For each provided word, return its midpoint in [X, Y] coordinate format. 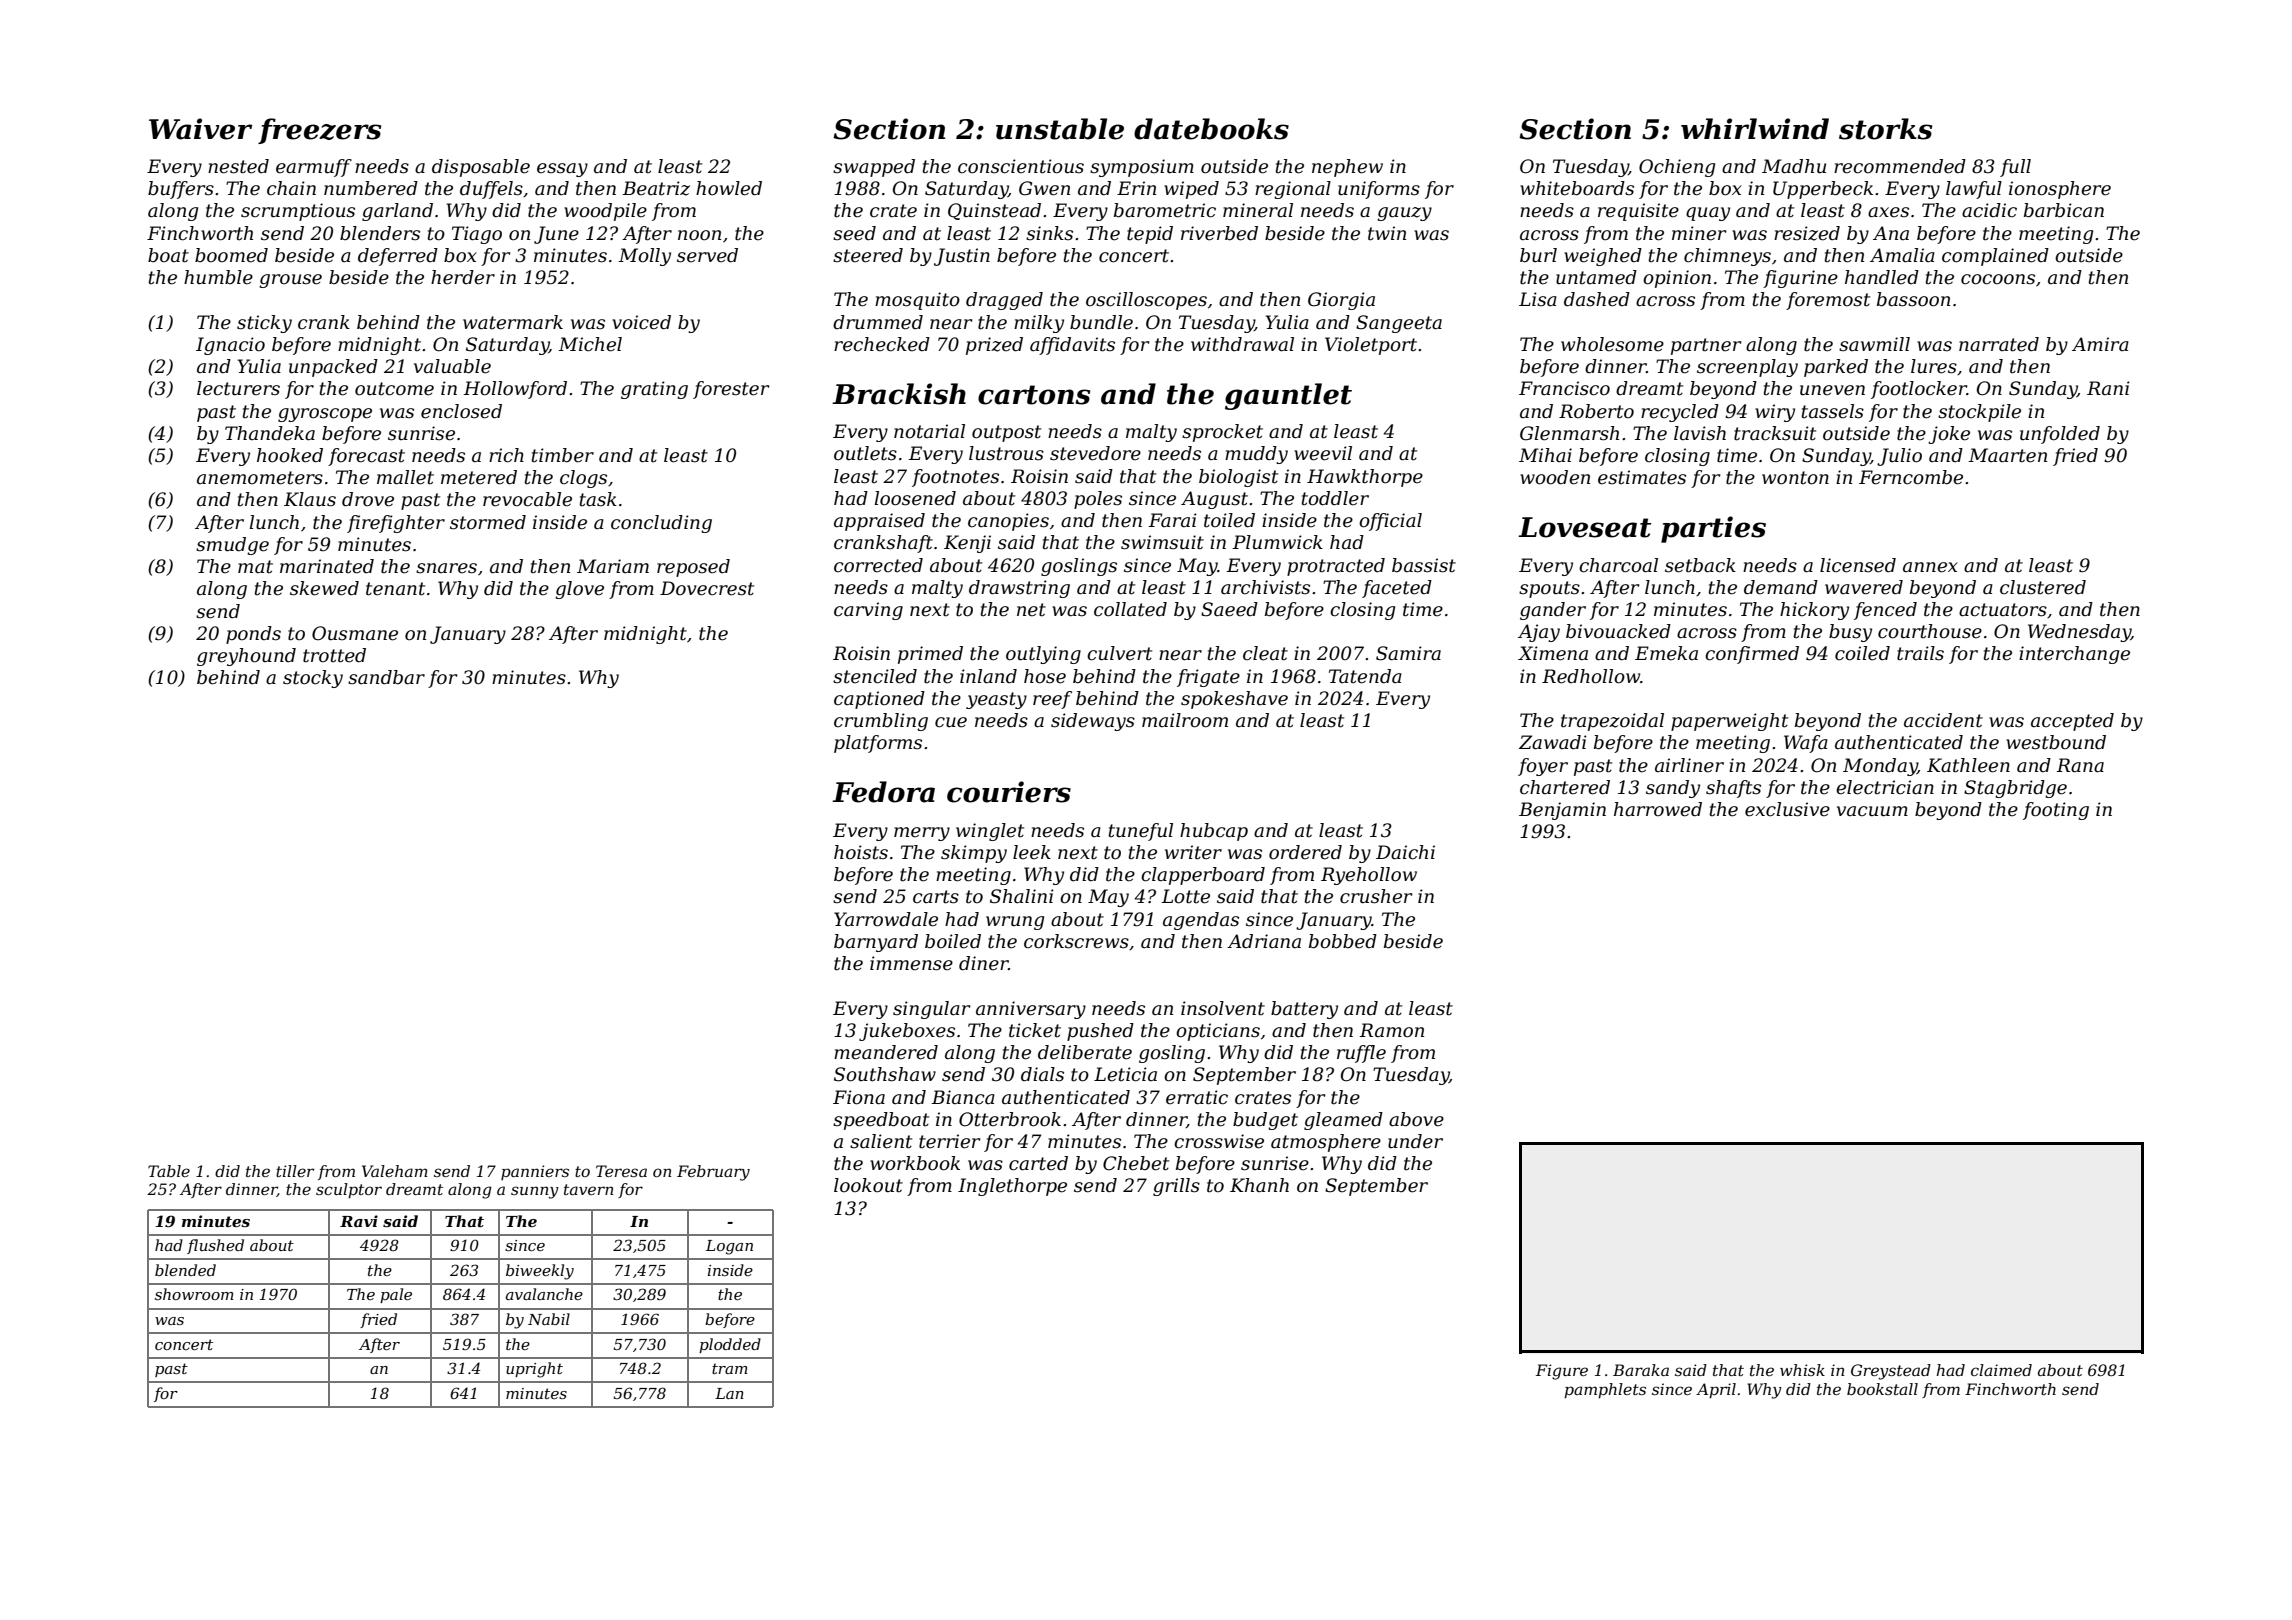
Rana [2080, 765]
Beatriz [656, 188]
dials [1042, 1074]
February [713, 1173]
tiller [295, 1171]
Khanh [1259, 1185]
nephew [1347, 168]
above [1416, 1119]
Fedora [883, 792]
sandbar [386, 677]
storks [1885, 129]
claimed [2001, 1370]
